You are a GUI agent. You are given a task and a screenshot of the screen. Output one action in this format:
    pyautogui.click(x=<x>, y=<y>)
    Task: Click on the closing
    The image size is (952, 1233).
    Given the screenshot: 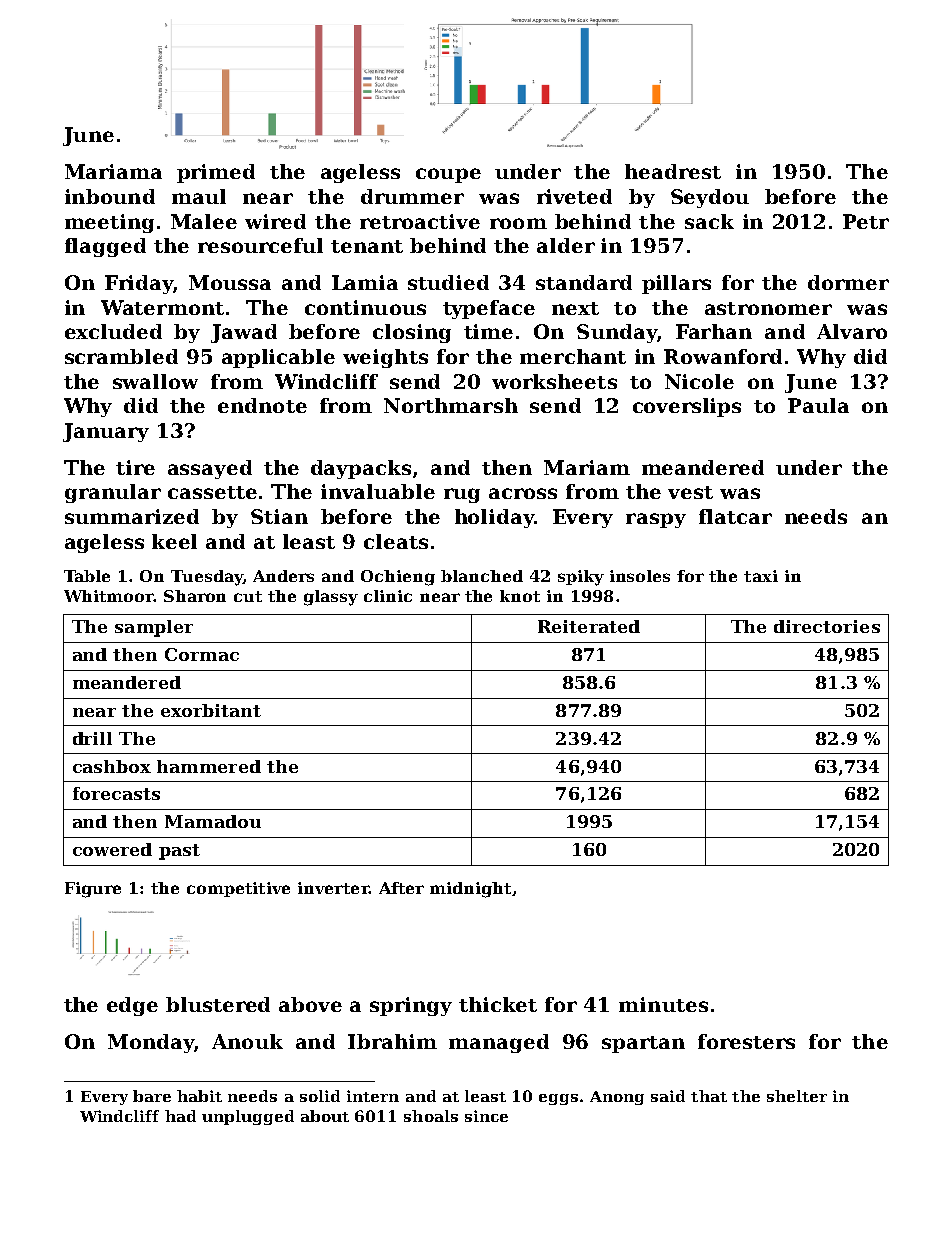 What is the action you would take?
    pyautogui.click(x=412, y=333)
